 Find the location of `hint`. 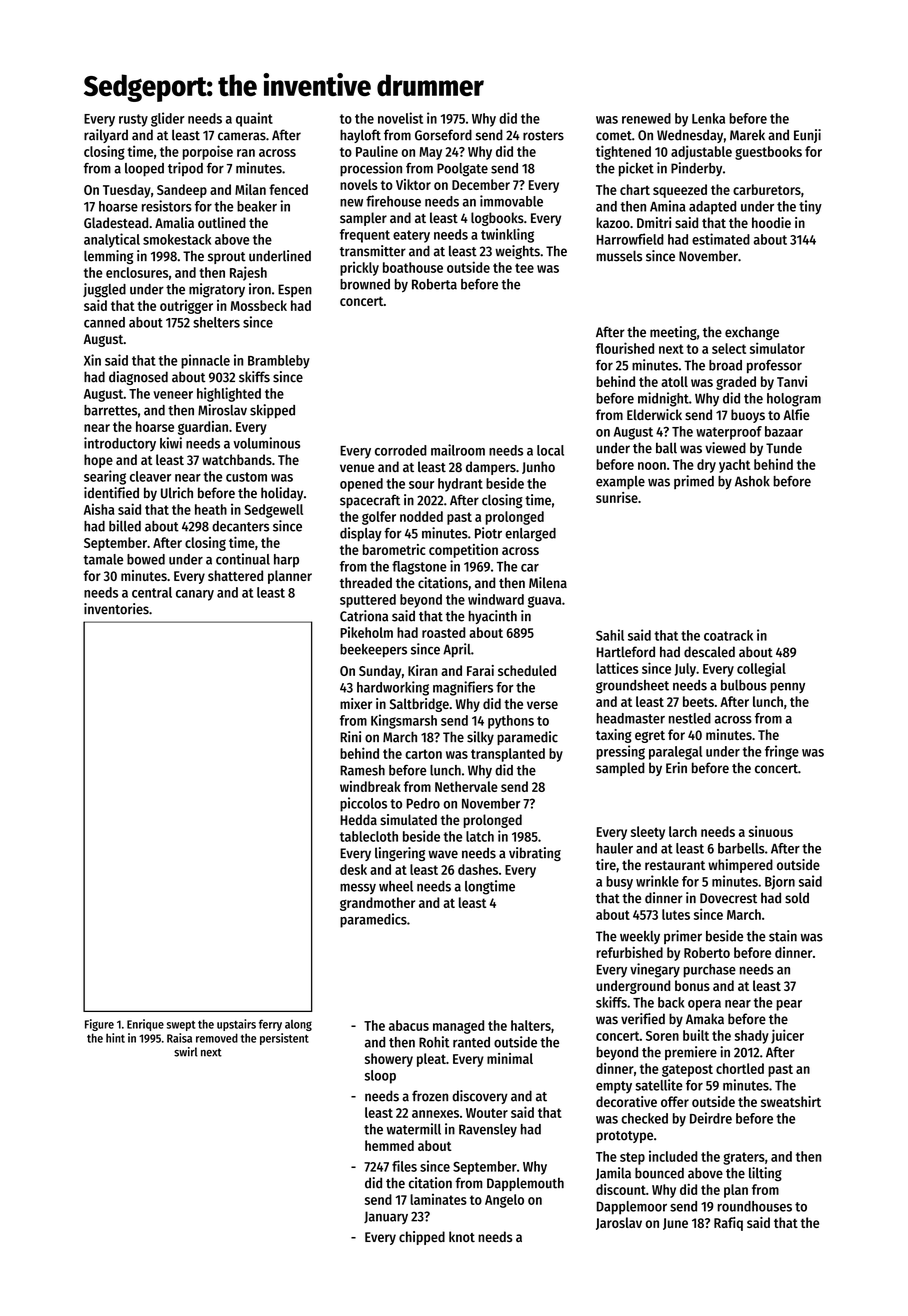

hint is located at coordinates (115, 1038).
